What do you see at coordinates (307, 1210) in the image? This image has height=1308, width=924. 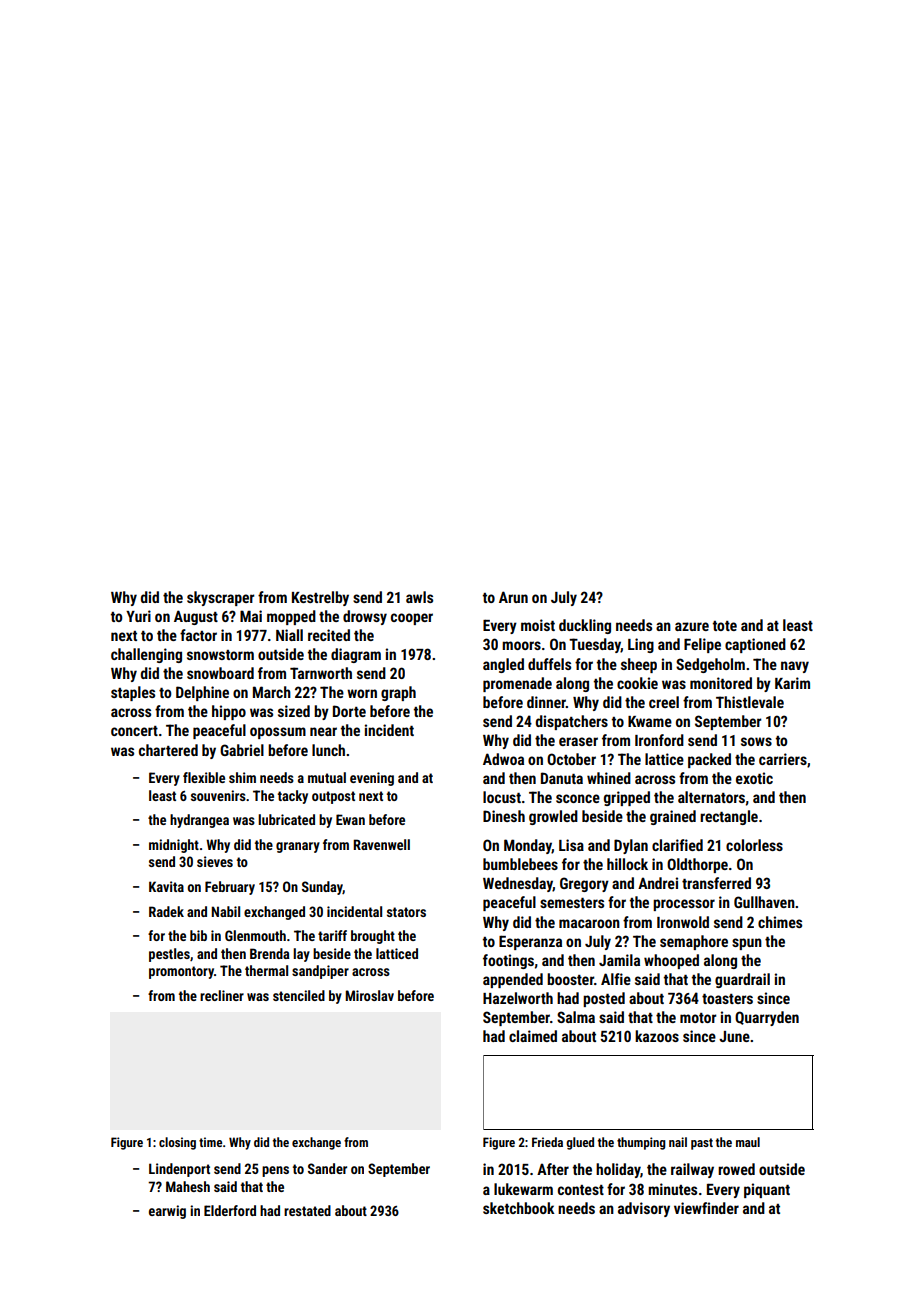 I see `restated` at bounding box center [307, 1210].
